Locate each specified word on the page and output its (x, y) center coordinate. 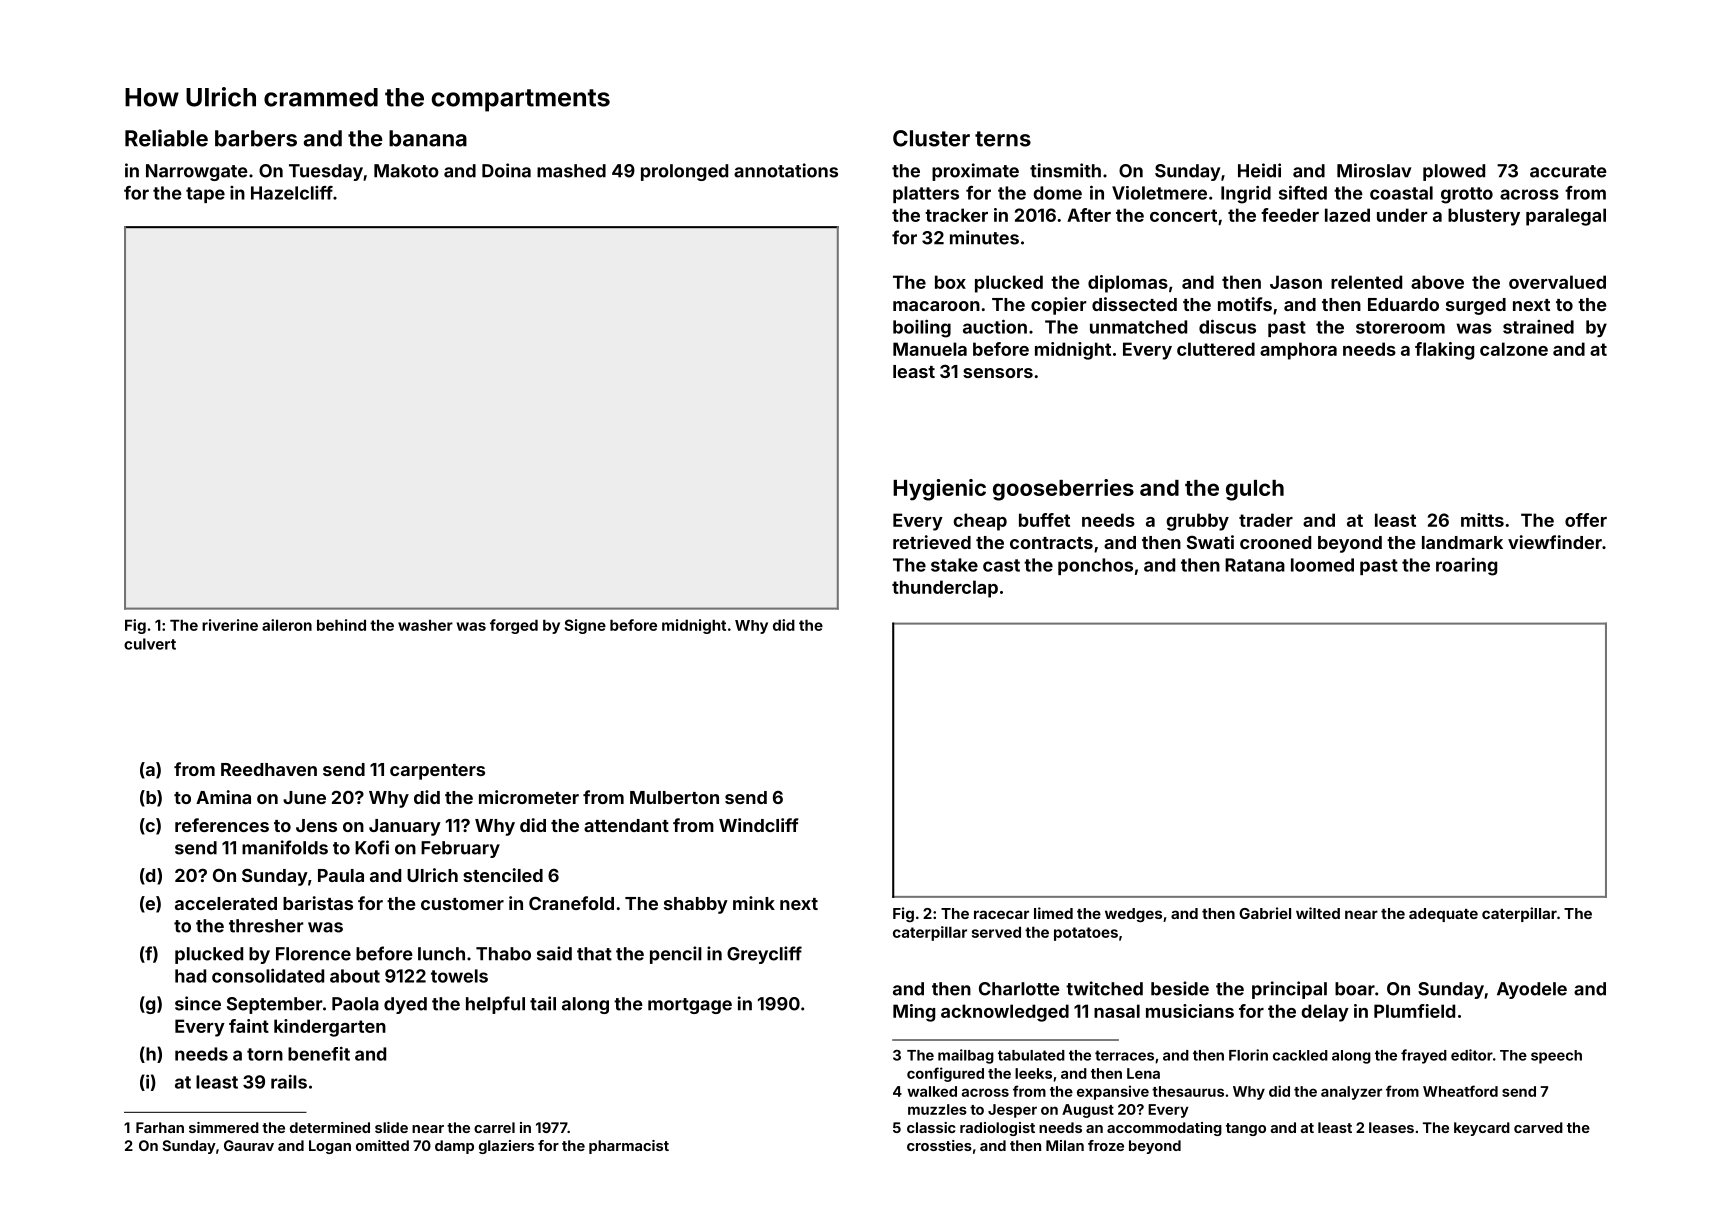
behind (341, 625)
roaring (1466, 567)
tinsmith (1065, 170)
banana (428, 138)
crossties (939, 1145)
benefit (319, 1054)
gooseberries (1063, 490)
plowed (1454, 172)
